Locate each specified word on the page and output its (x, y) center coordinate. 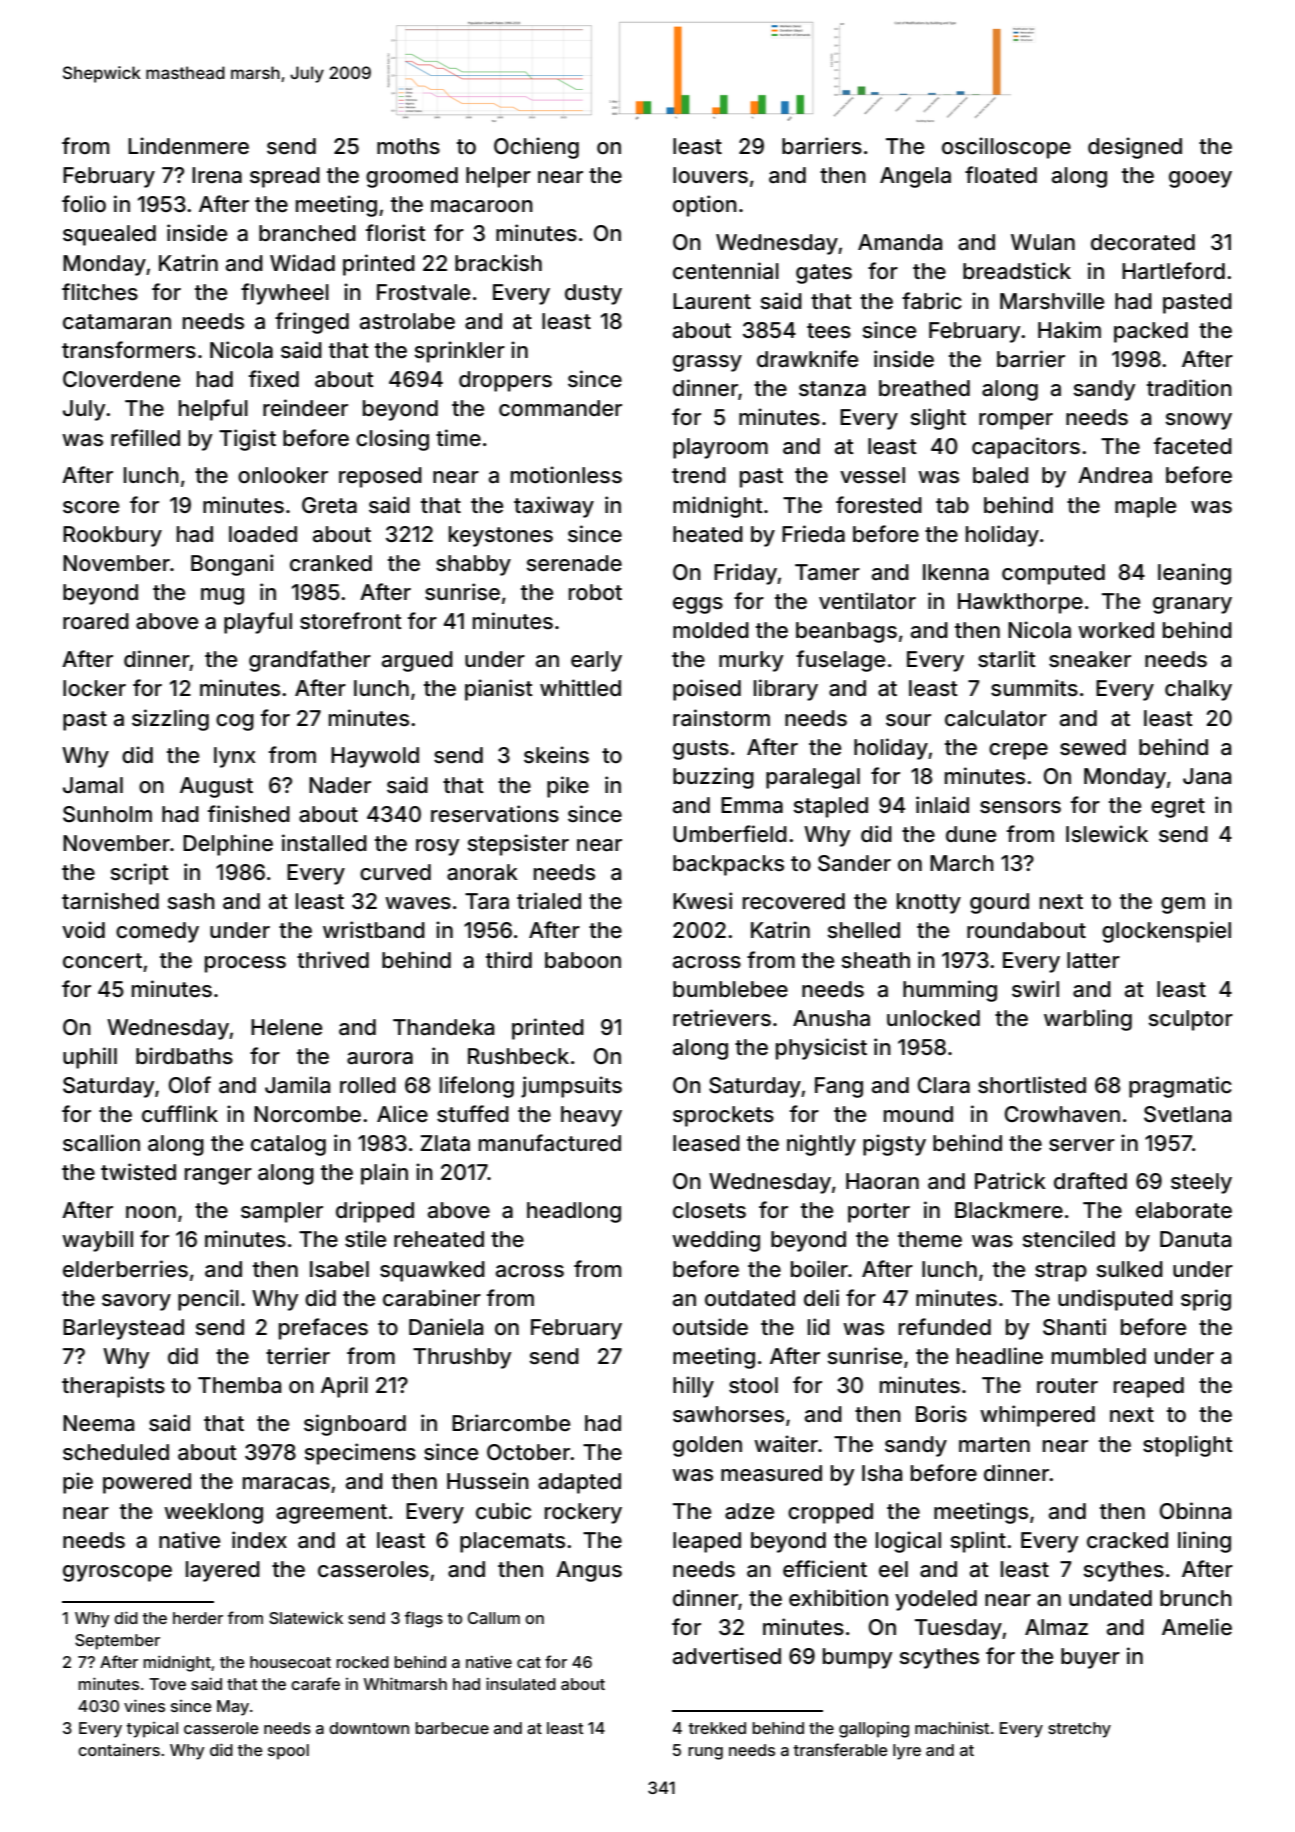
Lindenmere (188, 146)
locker (94, 688)
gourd (999, 903)
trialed (549, 901)
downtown (369, 1728)
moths (408, 146)
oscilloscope (1006, 148)
